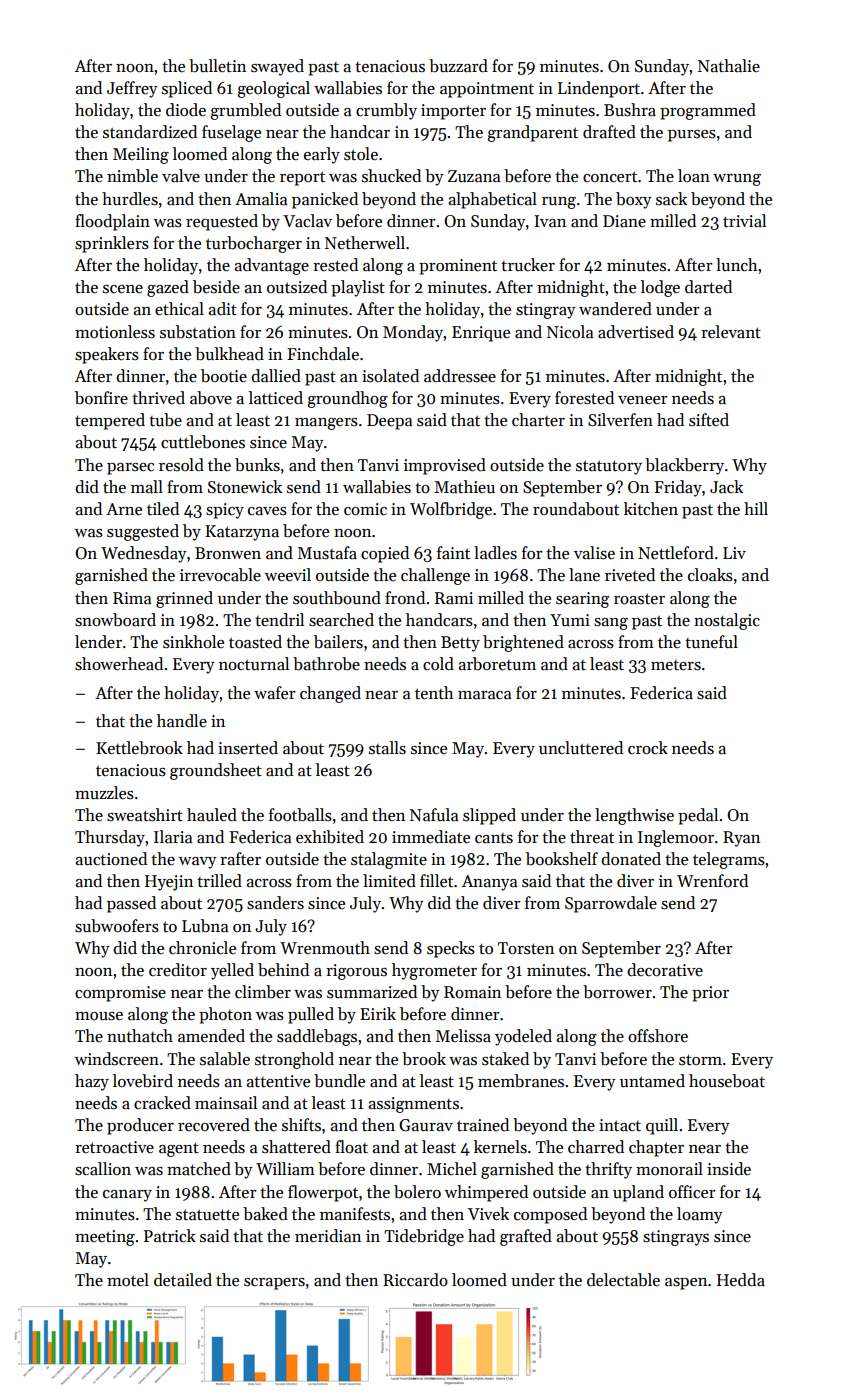 The height and width of the page is (1400, 849). What do you see at coordinates (729, 66) in the page?
I see `Nathalie` at bounding box center [729, 66].
